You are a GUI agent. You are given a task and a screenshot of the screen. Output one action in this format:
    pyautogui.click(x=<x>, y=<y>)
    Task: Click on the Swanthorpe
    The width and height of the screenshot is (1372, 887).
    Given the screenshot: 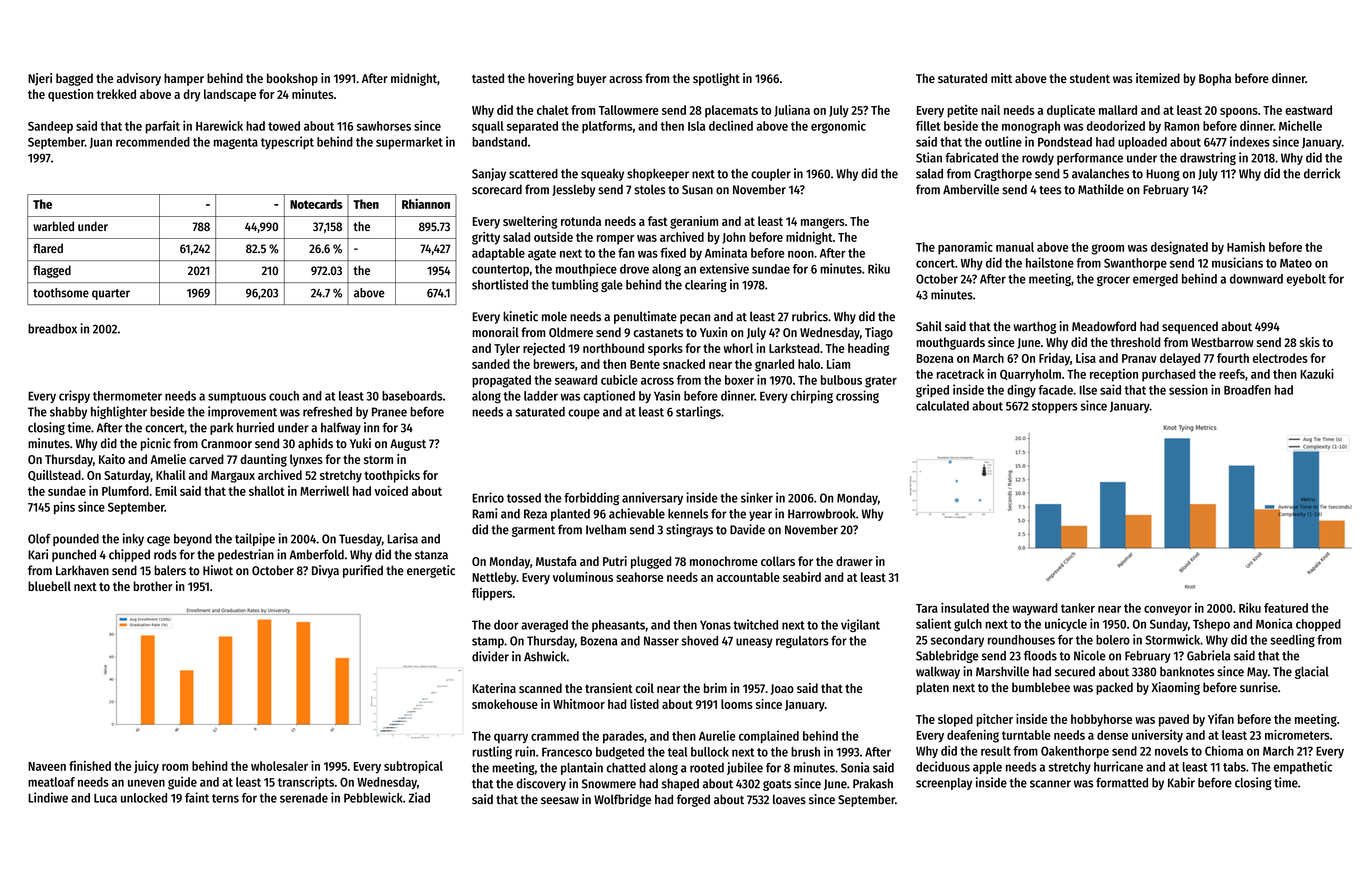 What is the action you would take?
    pyautogui.click(x=1135, y=264)
